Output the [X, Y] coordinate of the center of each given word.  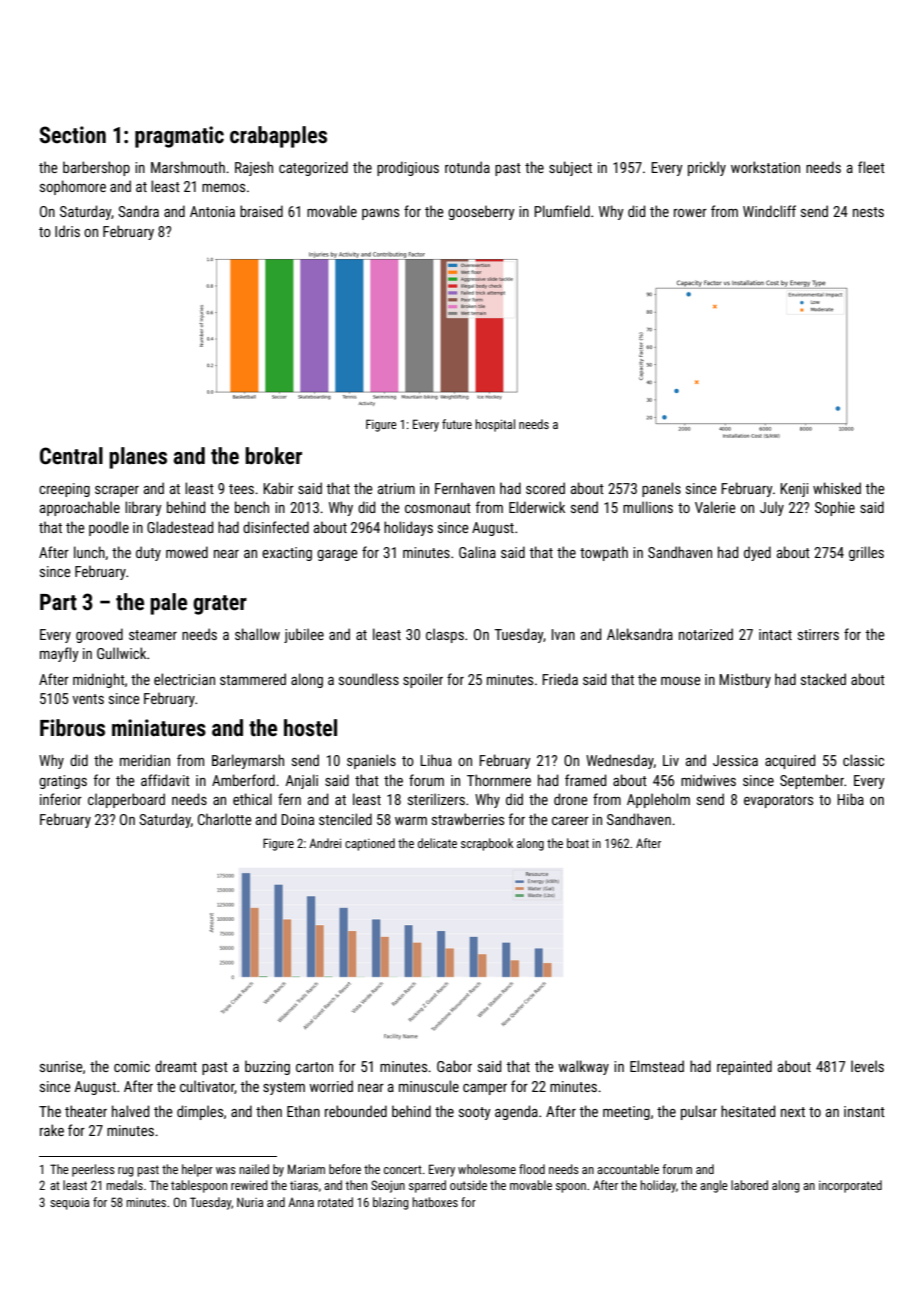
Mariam [306, 1169]
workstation [765, 167]
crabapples [278, 137]
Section [73, 135]
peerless [93, 1170]
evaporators [778, 801]
